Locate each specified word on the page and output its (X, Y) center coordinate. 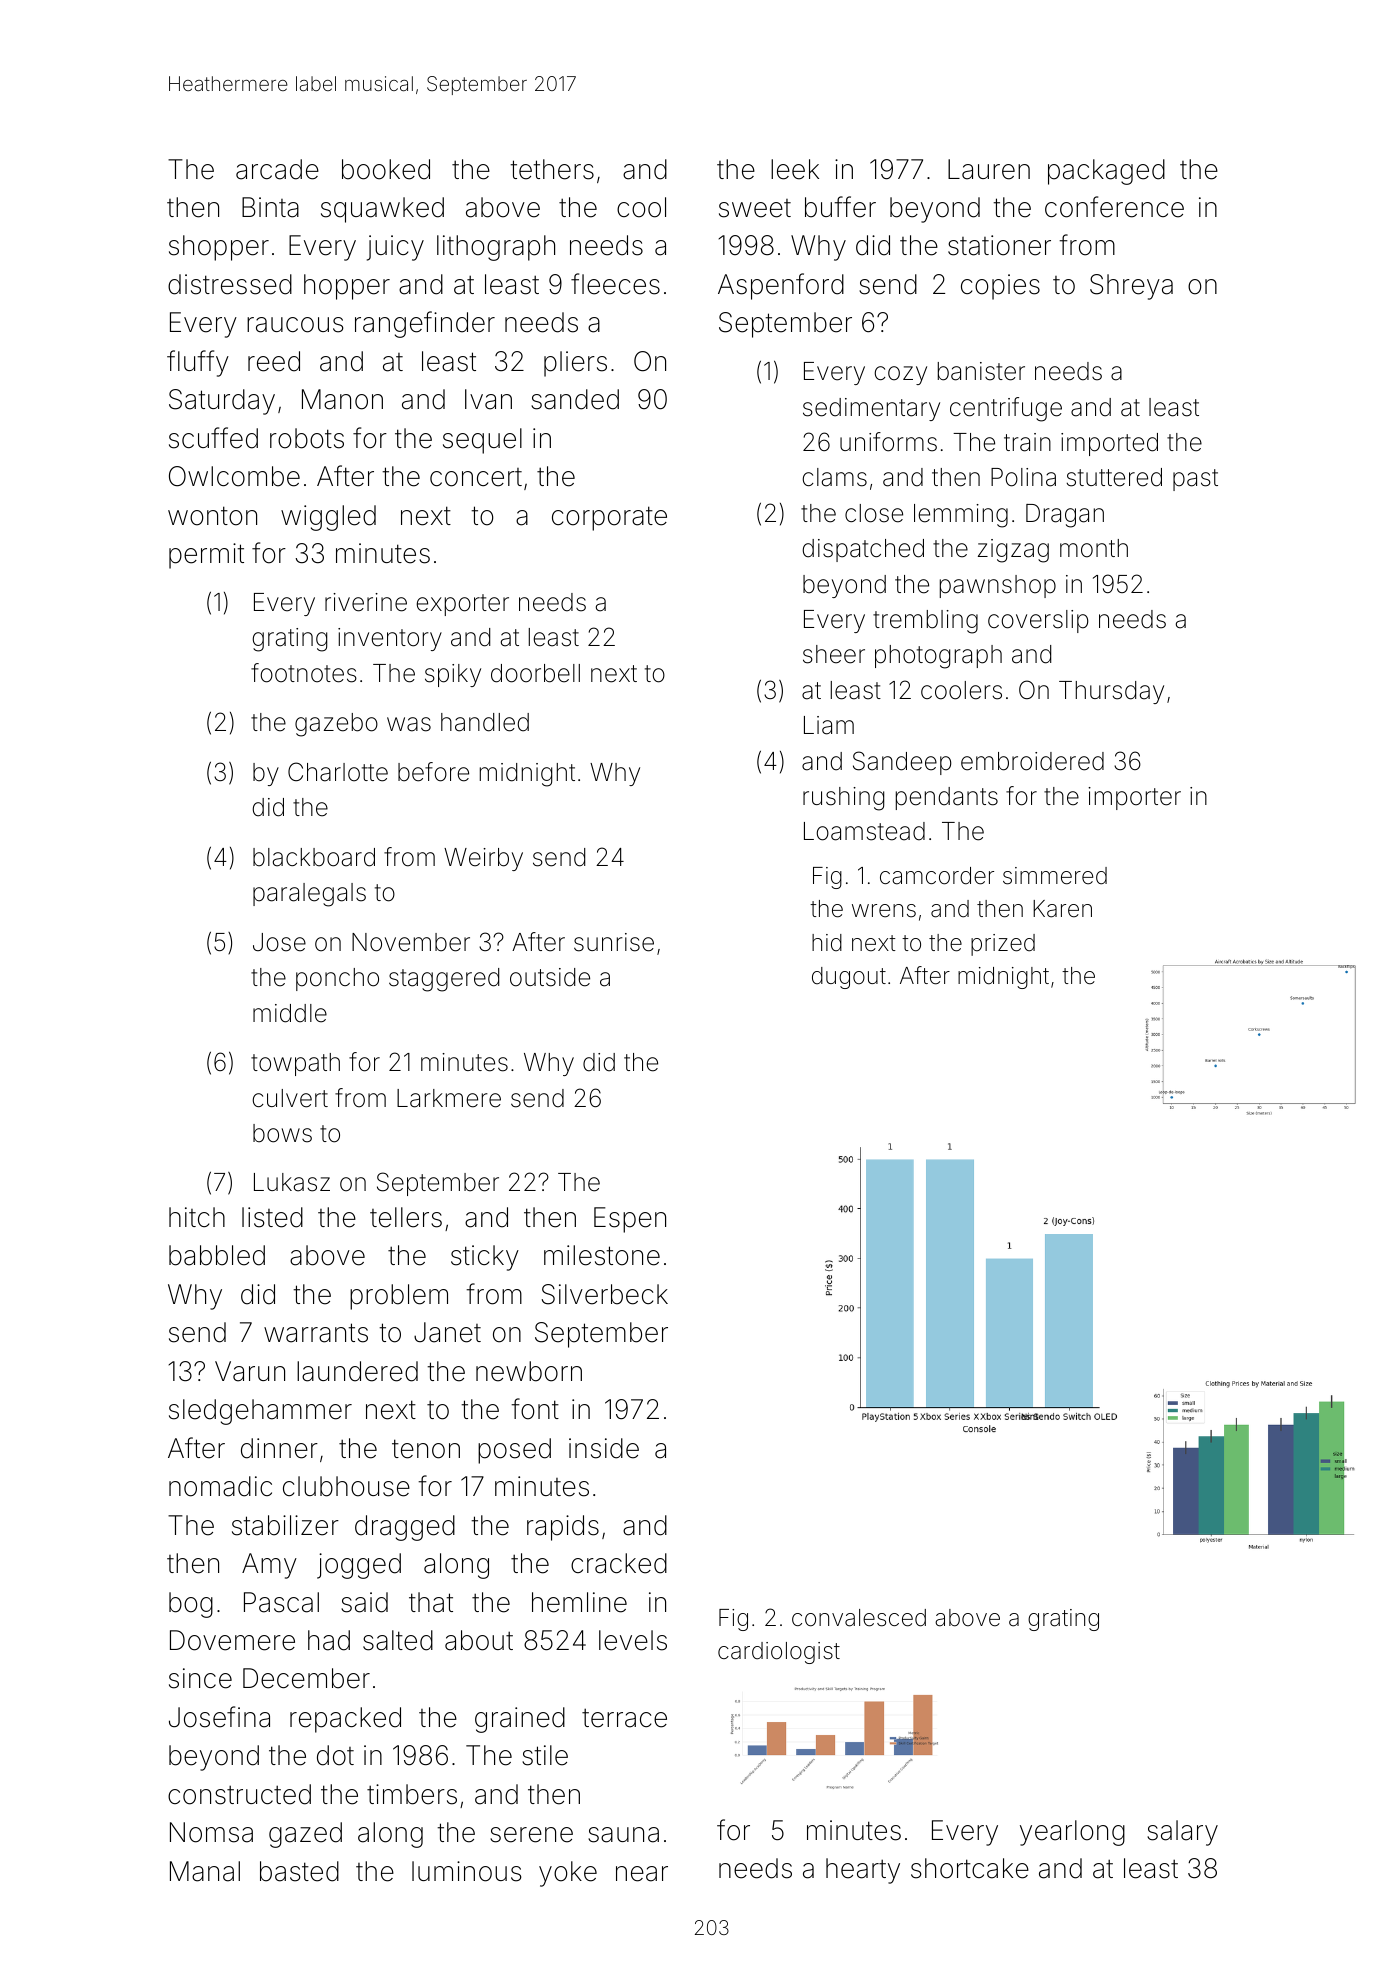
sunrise (614, 942)
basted (299, 1871)
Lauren (989, 169)
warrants (316, 1333)
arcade (277, 169)
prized (1003, 945)
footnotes (304, 673)
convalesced (859, 1618)
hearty (863, 1871)
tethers (552, 169)
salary (1182, 1833)
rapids (563, 1528)
